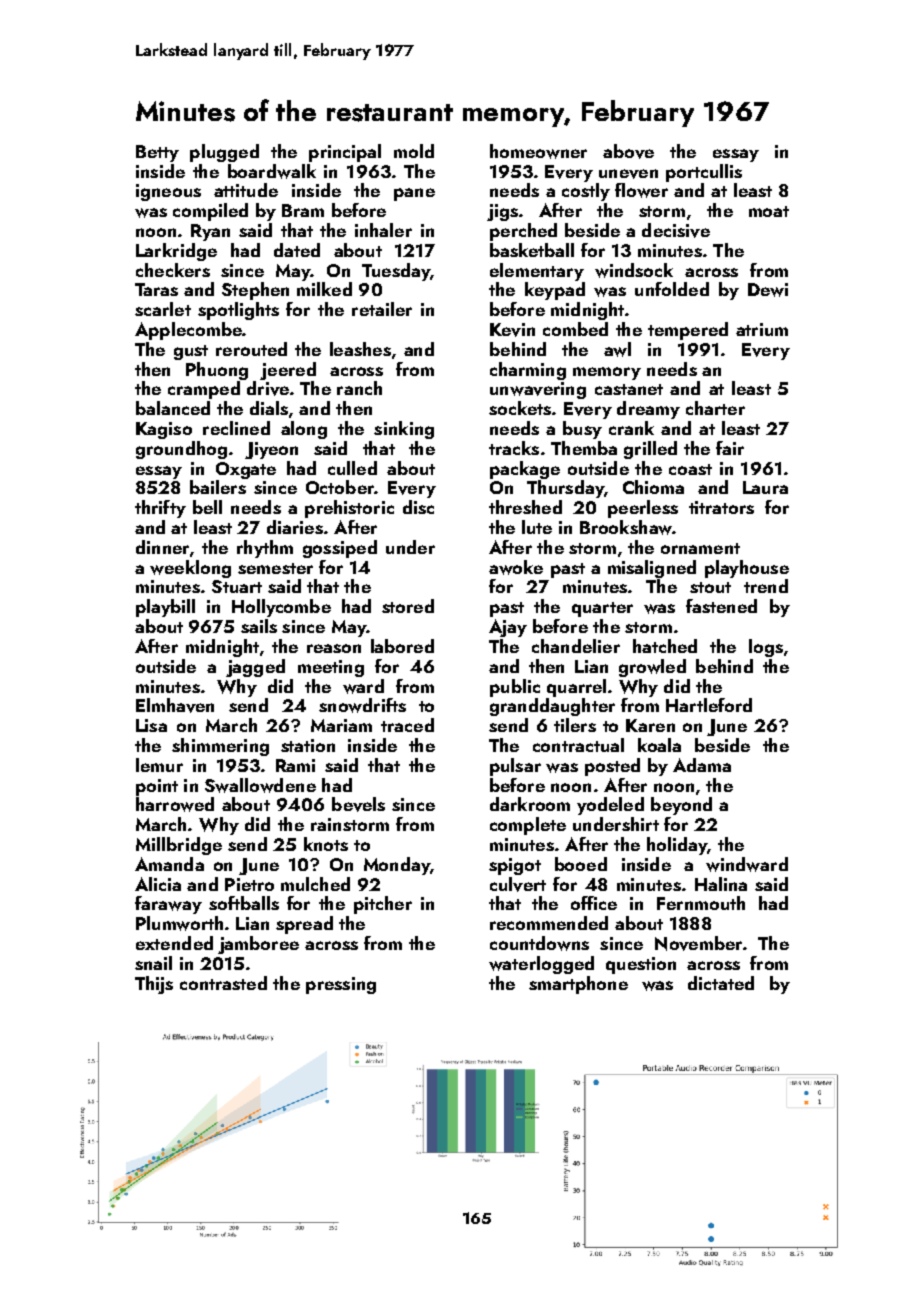 This screenshot has width=924, height=1311. Describe the element at coordinates (408, 606) in the screenshot. I see `stored` at that location.
